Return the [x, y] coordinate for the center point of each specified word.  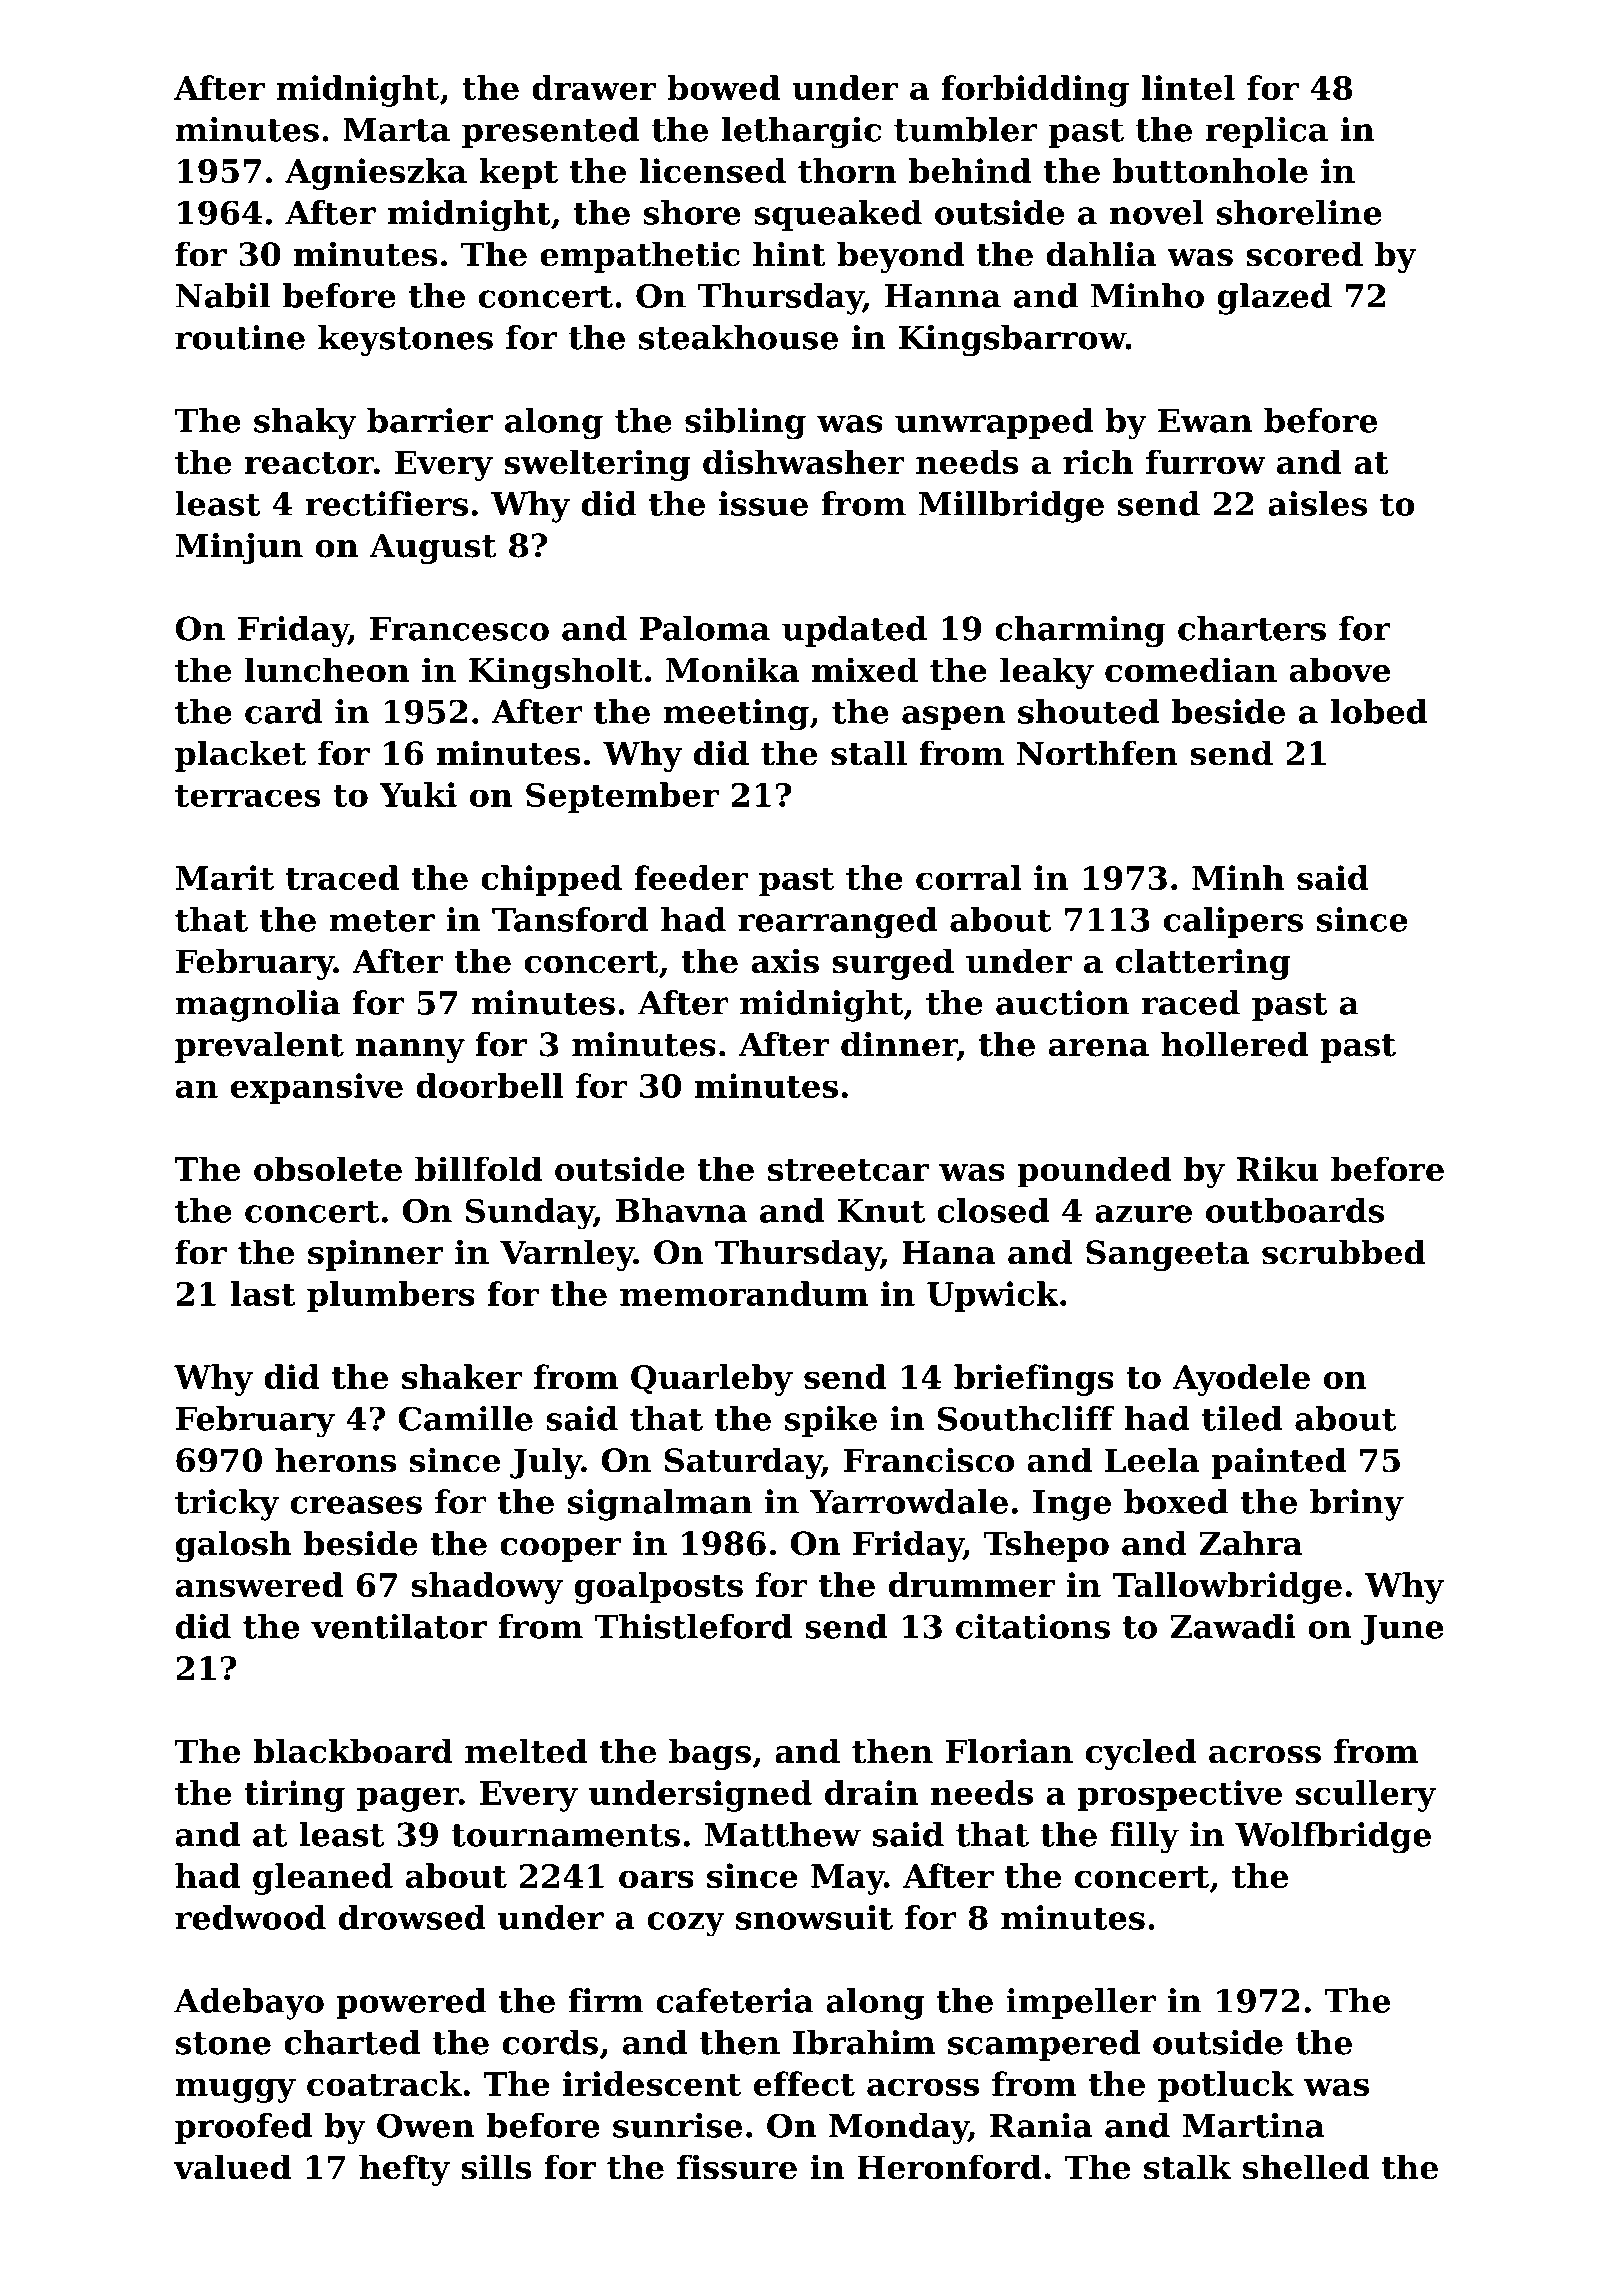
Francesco [459, 629]
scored [1304, 254]
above [1340, 670]
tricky [227, 1505]
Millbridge [1011, 507]
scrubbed [1343, 1252]
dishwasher [804, 462]
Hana [948, 1252]
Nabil [223, 295]
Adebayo [249, 2004]
